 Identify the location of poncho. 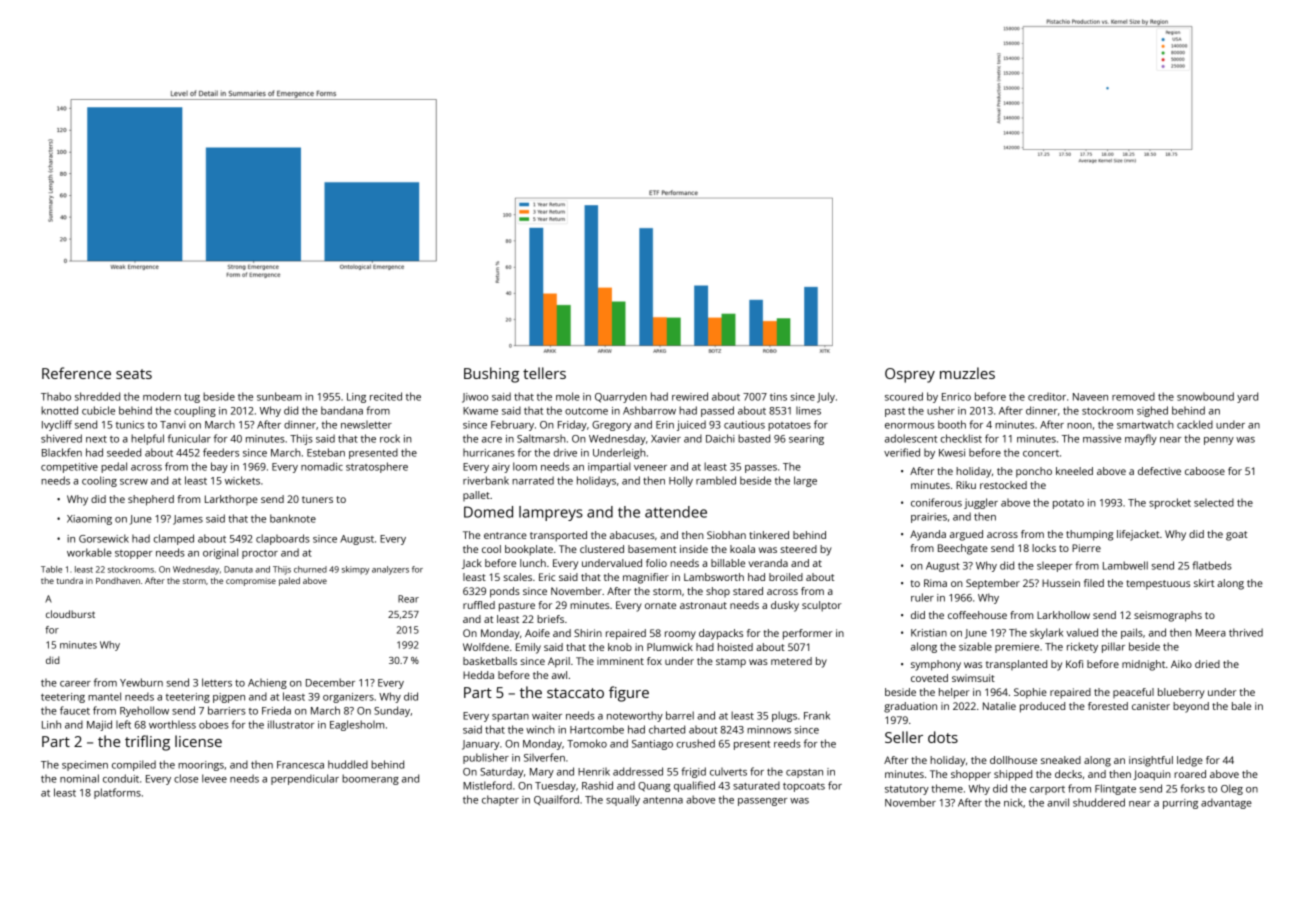
(1034, 472).
